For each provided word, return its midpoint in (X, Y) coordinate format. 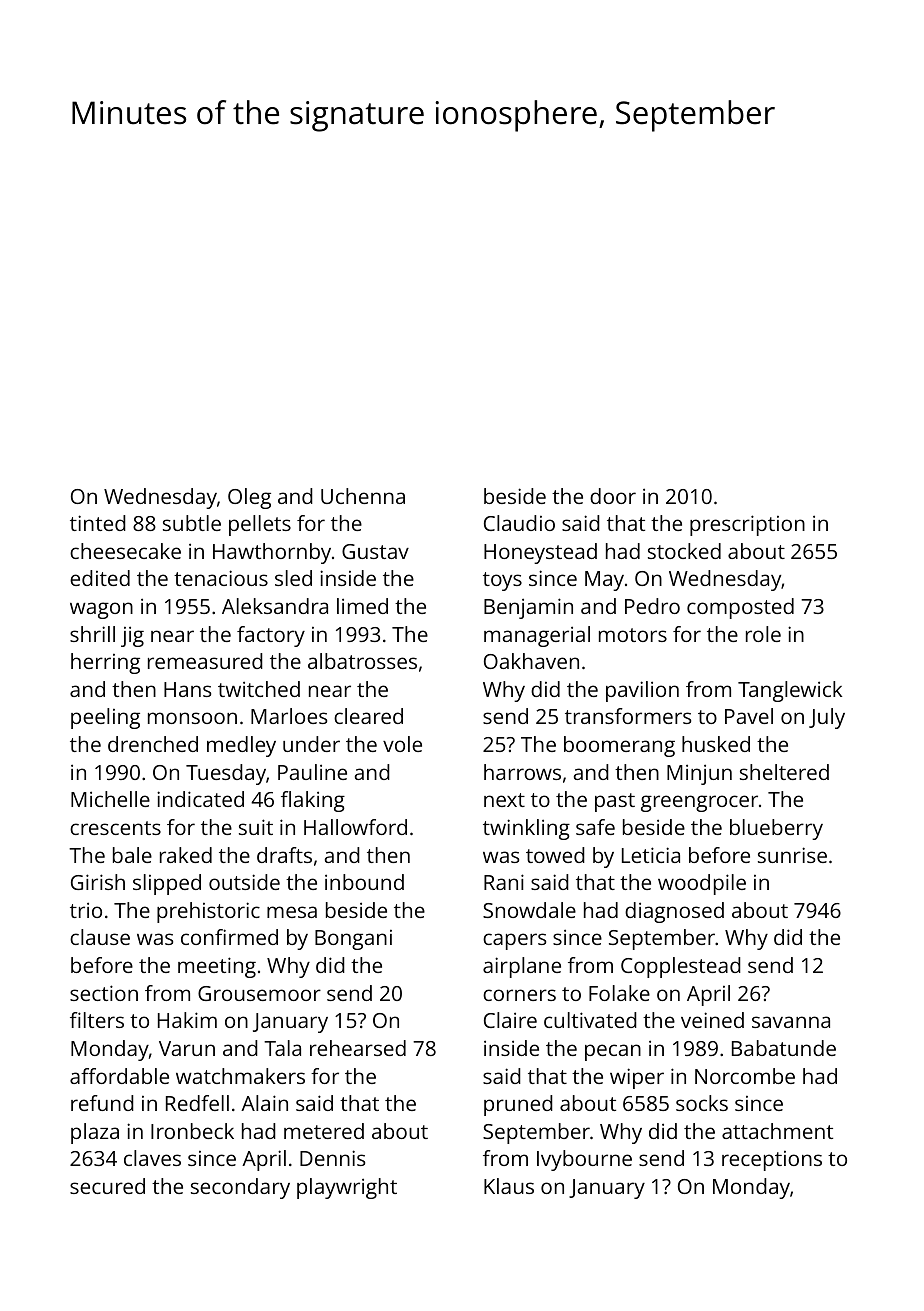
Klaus (509, 1186)
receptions (772, 1161)
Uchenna (363, 496)
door (613, 496)
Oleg (249, 498)
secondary (240, 1188)
